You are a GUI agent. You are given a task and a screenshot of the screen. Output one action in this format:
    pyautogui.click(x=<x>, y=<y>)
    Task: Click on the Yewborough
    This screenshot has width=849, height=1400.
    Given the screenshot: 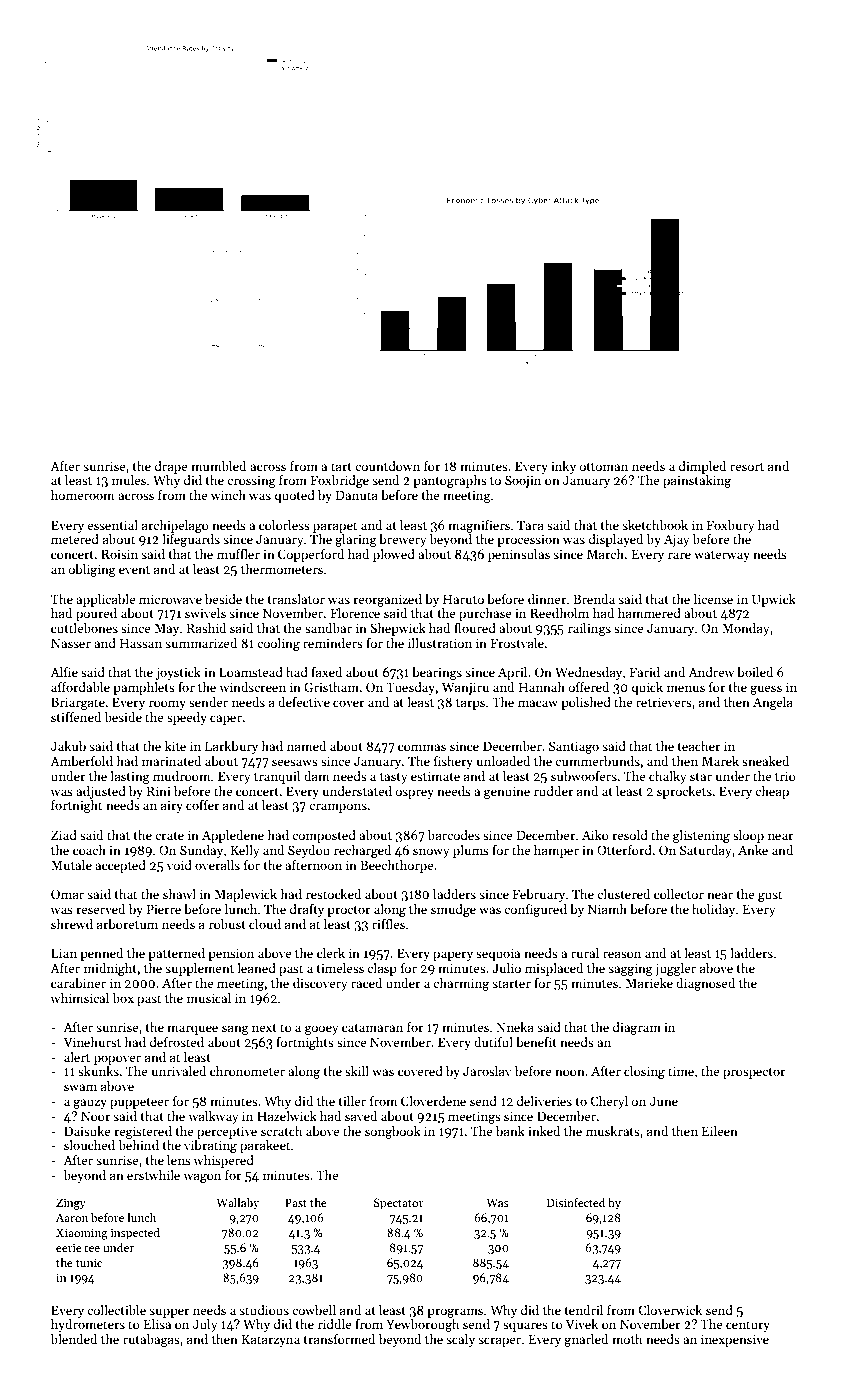 What is the action you would take?
    pyautogui.click(x=422, y=1325)
